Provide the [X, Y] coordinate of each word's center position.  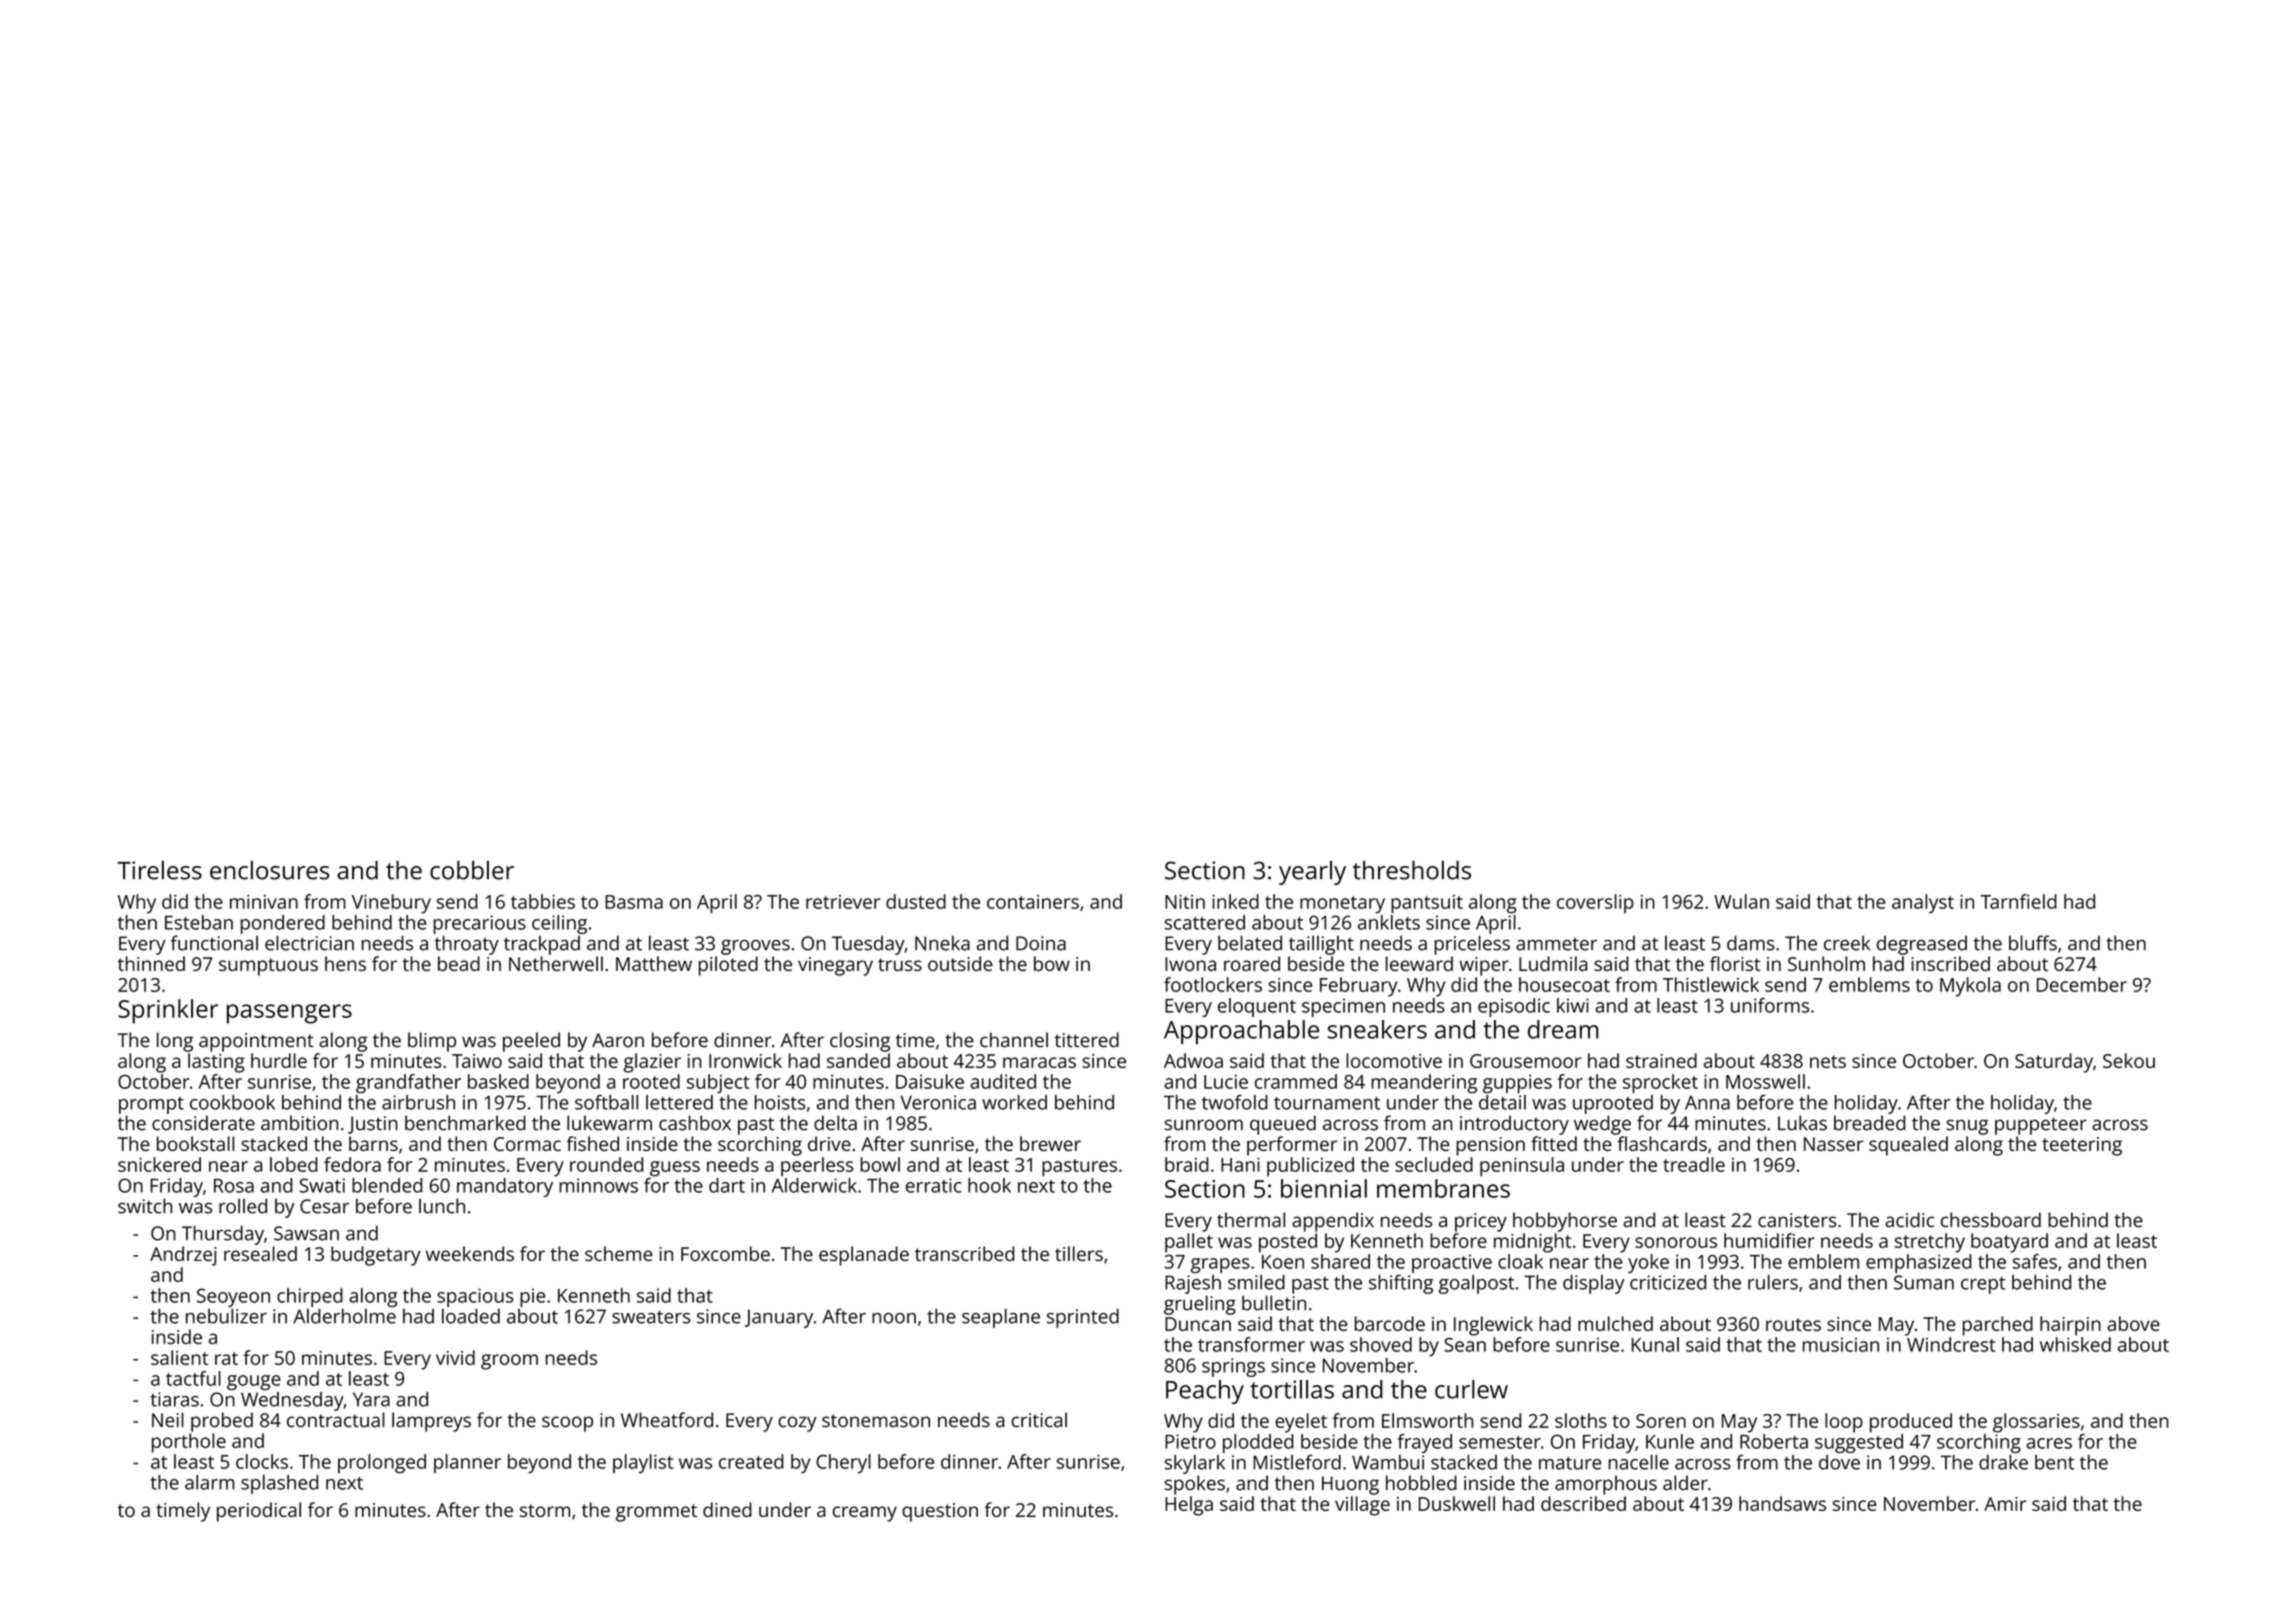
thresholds [1412, 870]
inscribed [1951, 963]
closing [860, 1042]
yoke [1648, 1263]
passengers [289, 1014]
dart [727, 1185]
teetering [2082, 1146]
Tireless [159, 870]
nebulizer [226, 1316]
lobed [294, 1164]
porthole [189, 1443]
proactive [1452, 1263]
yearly [1312, 873]
